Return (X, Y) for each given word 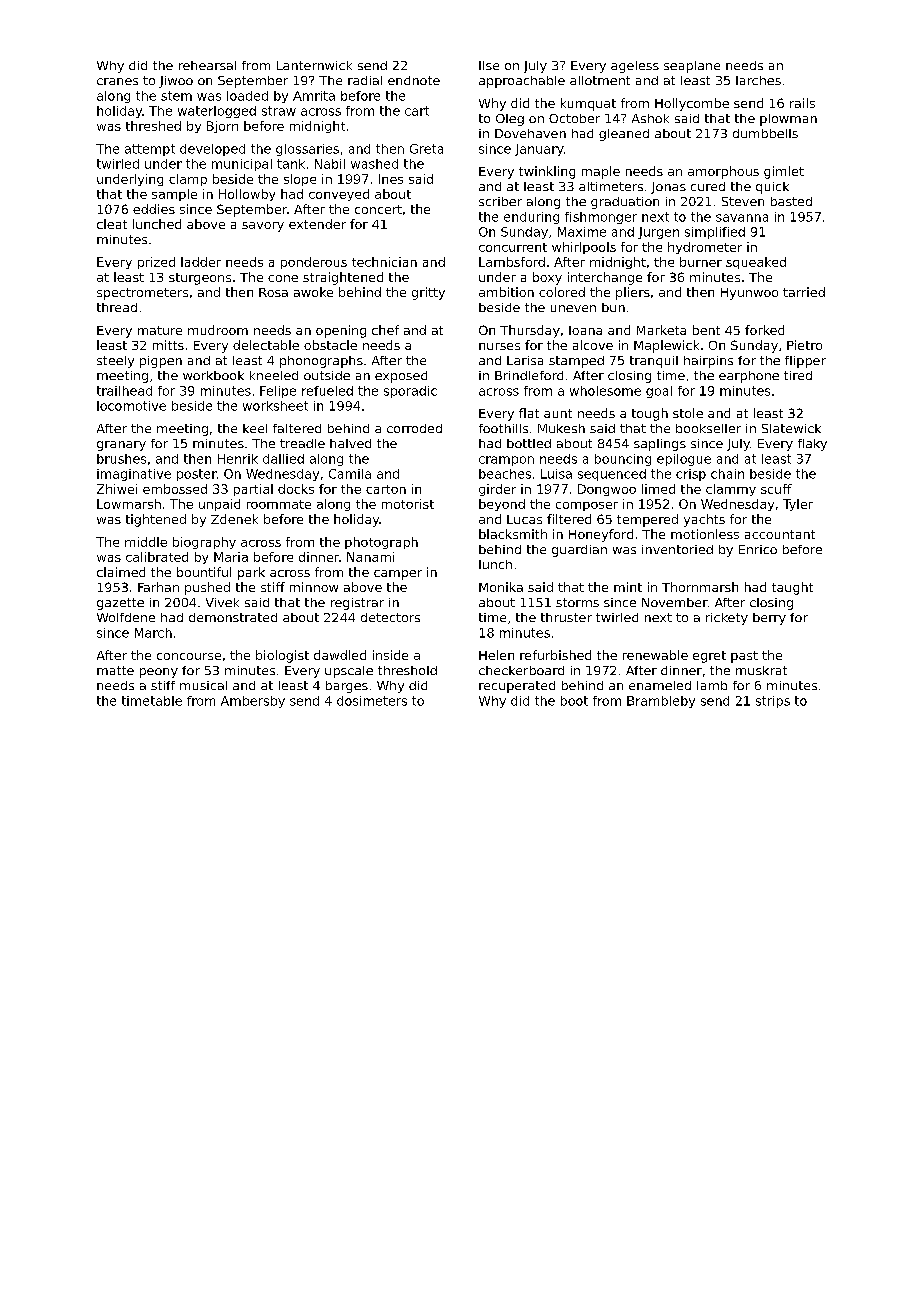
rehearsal (207, 65)
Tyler (798, 505)
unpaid (219, 505)
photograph (381, 543)
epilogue (684, 460)
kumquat (588, 104)
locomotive (131, 406)
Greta (426, 149)
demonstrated (233, 617)
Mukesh (561, 428)
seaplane (692, 67)
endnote (414, 80)
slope (300, 180)
